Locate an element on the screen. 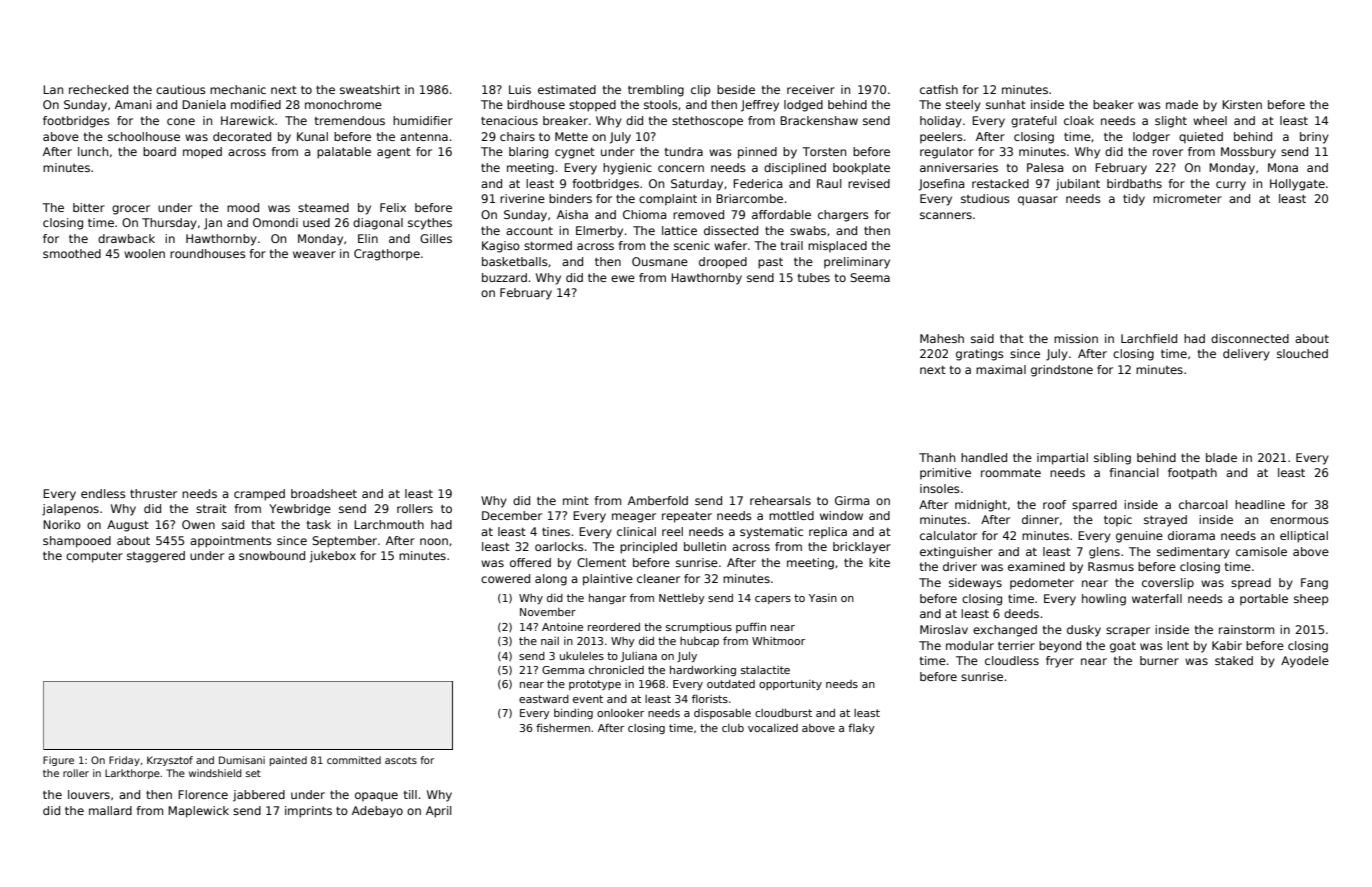 The height and width of the screenshot is (887, 1372). ewe is located at coordinates (623, 278).
